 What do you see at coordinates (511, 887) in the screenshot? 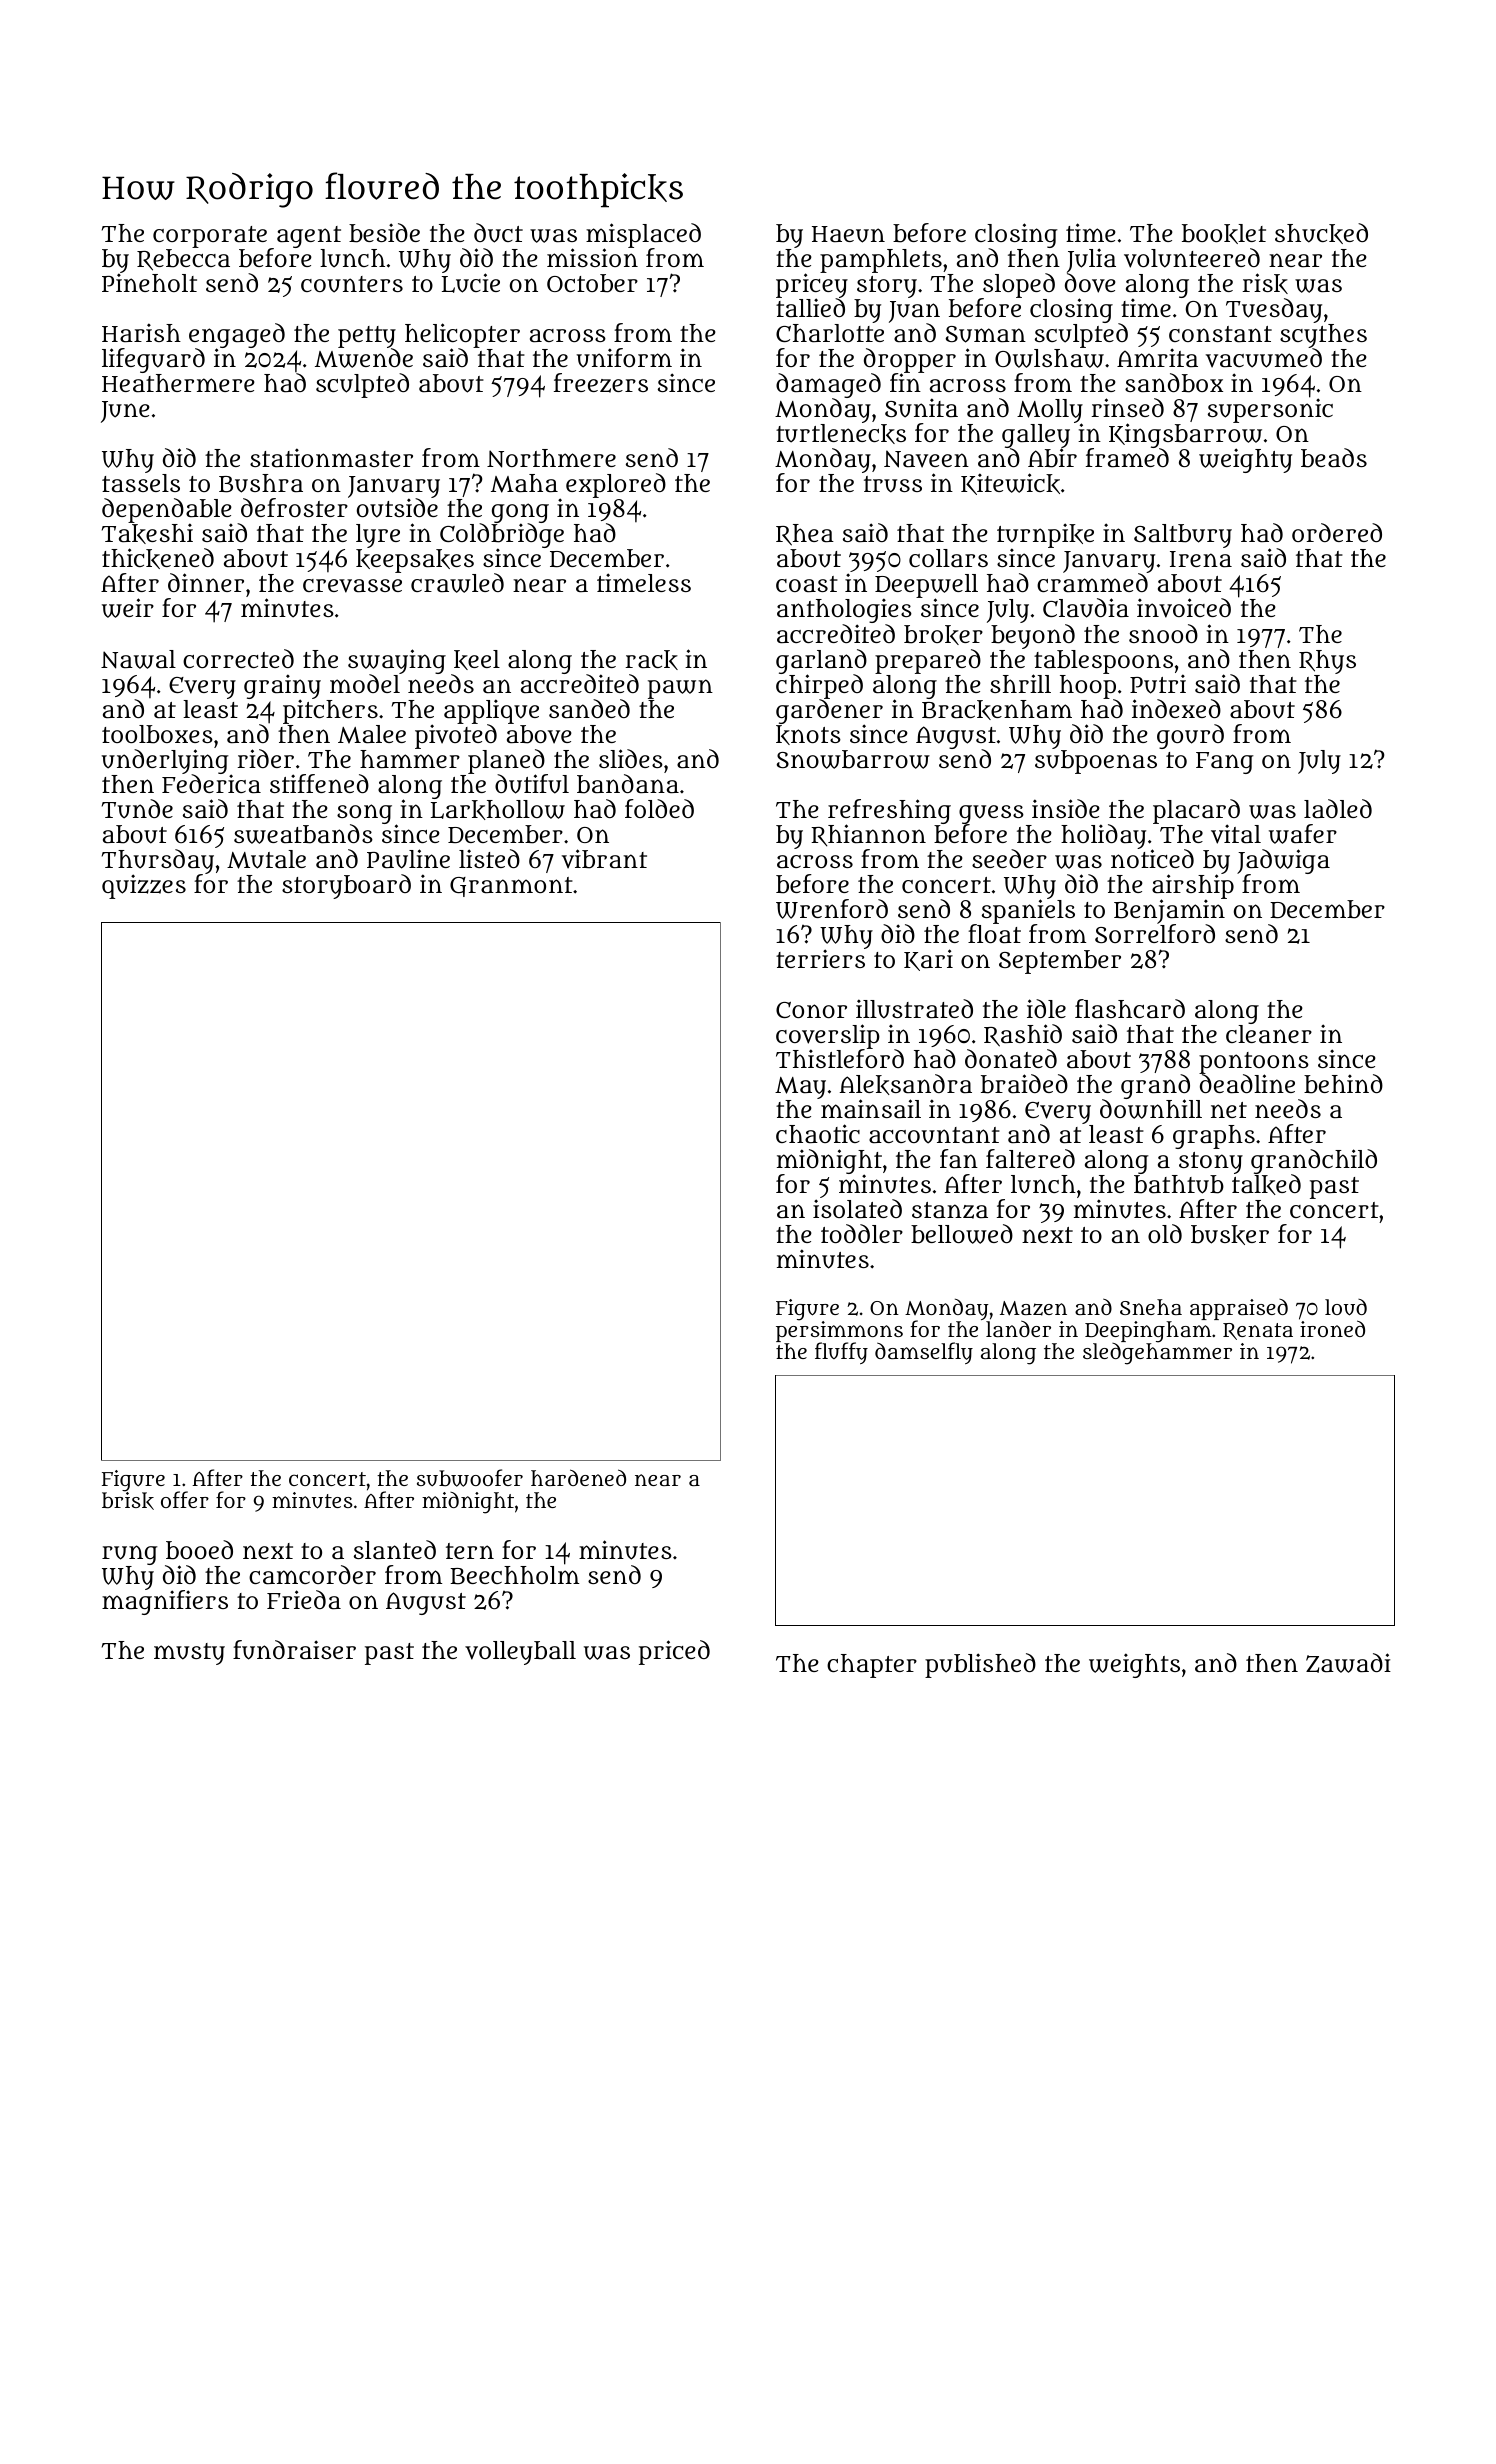
I see `Granmont` at bounding box center [511, 887].
